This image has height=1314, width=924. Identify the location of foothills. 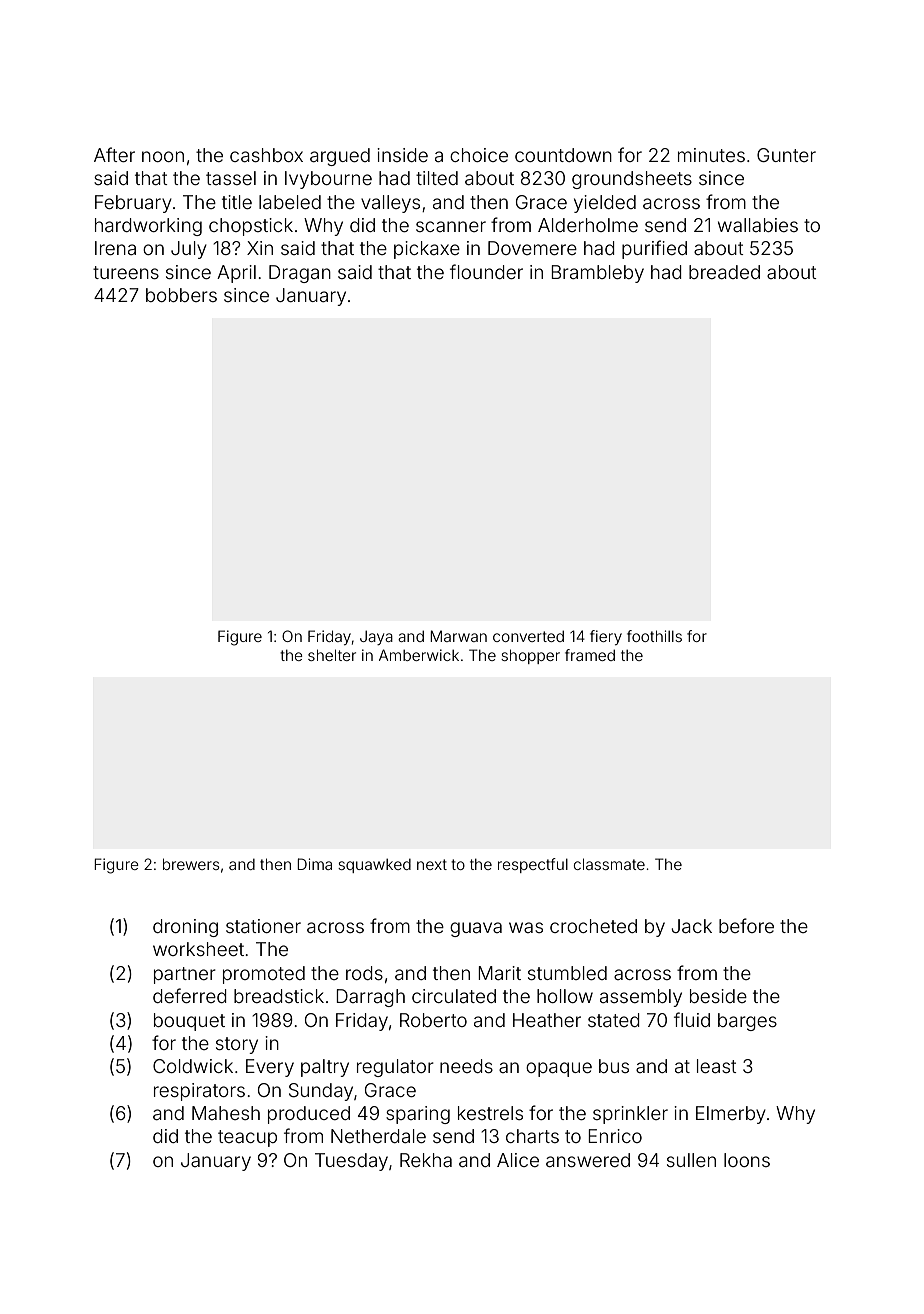
(654, 636).
